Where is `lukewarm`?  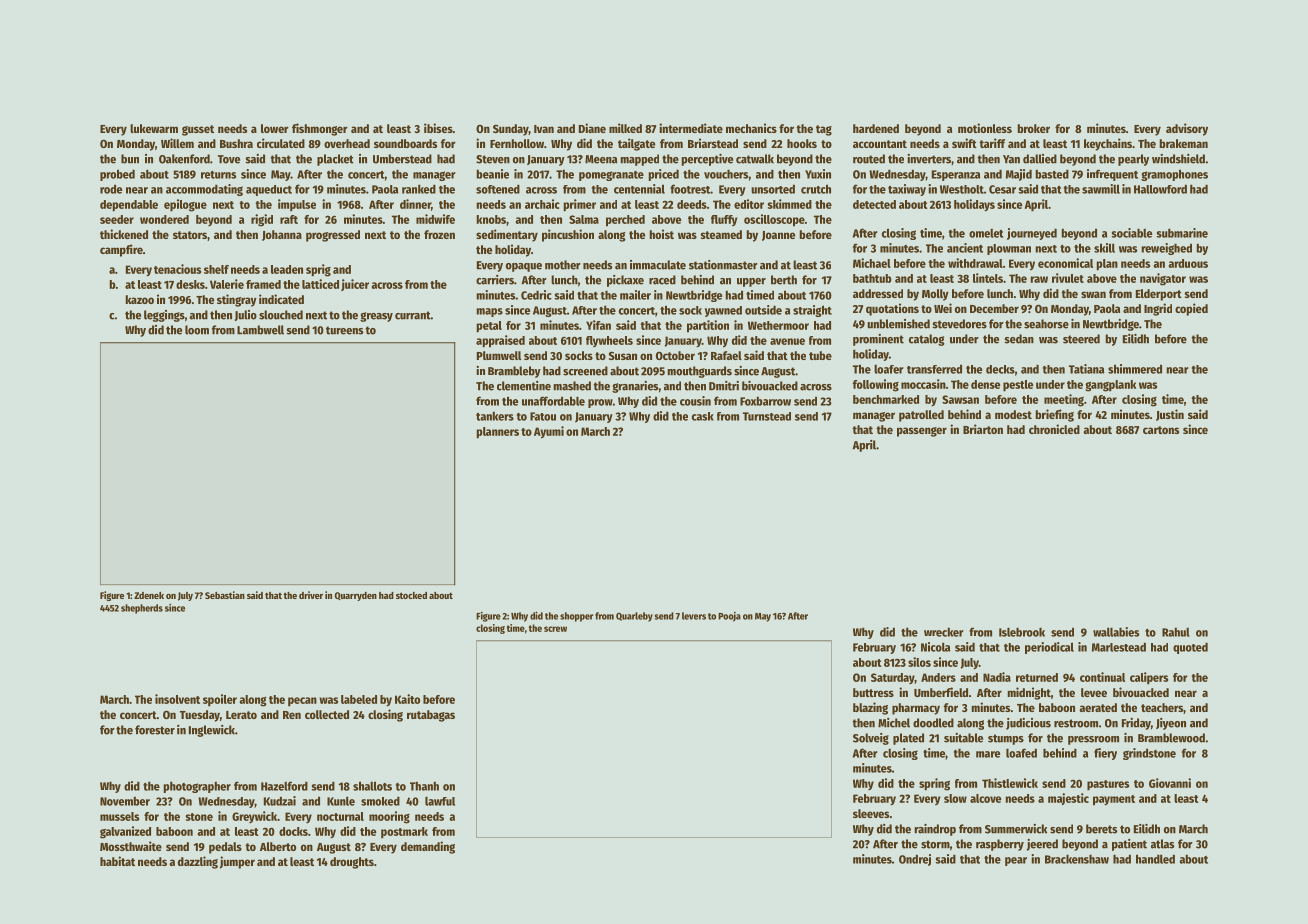
lukewarm is located at coordinates (154, 128).
